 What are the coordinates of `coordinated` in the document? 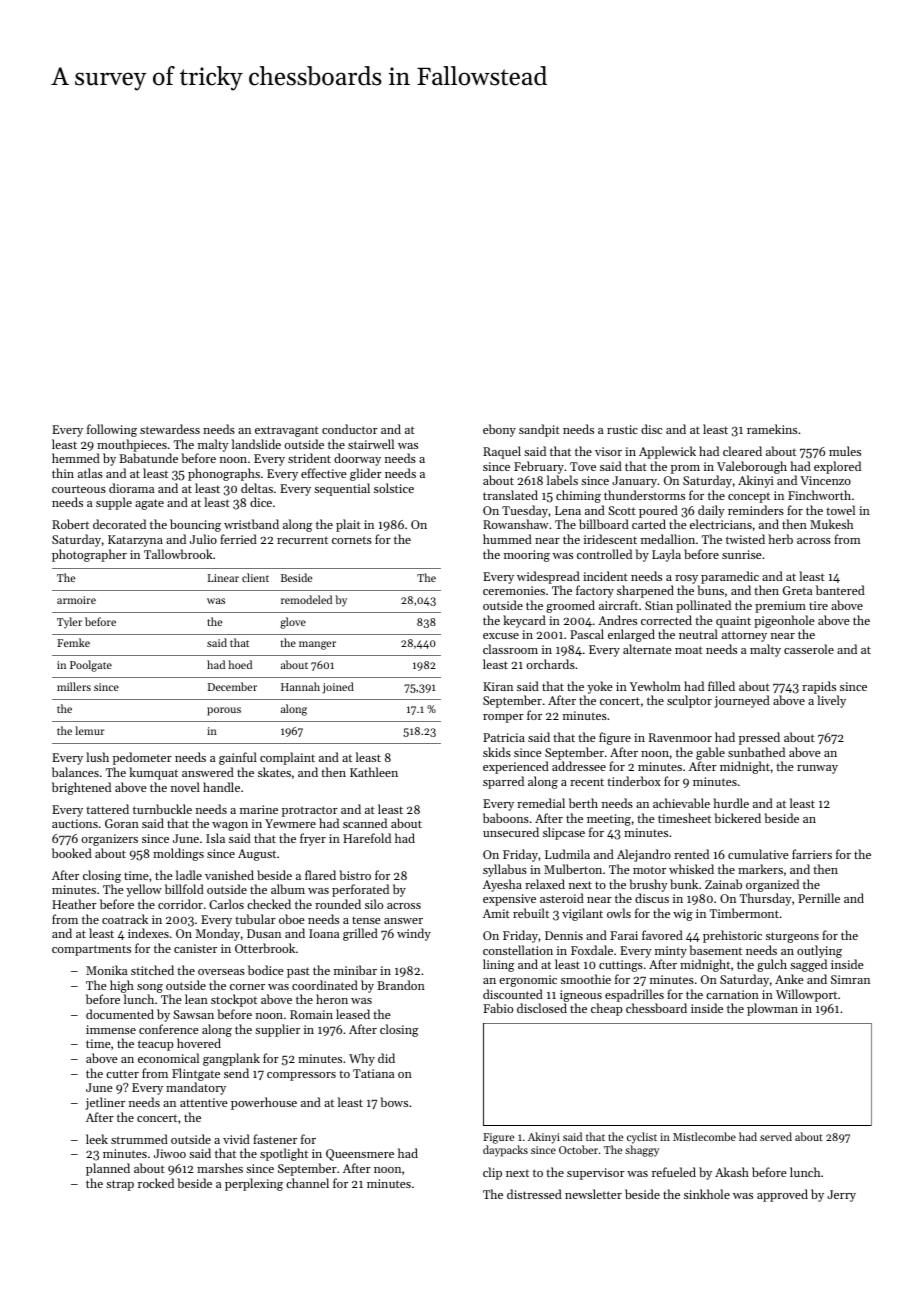 It's located at (325, 985).
